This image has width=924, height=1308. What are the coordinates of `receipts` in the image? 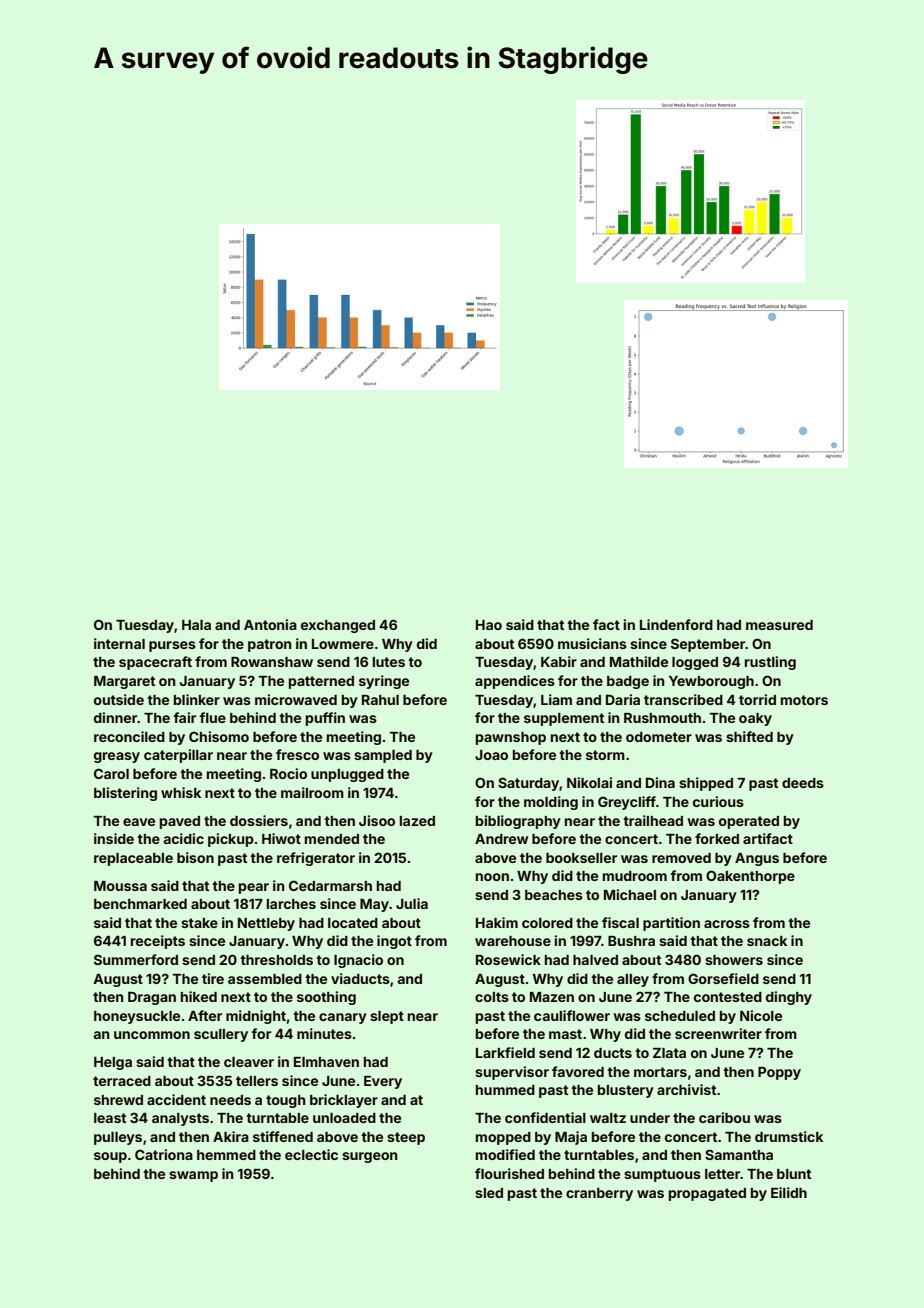 It's located at (158, 942).
